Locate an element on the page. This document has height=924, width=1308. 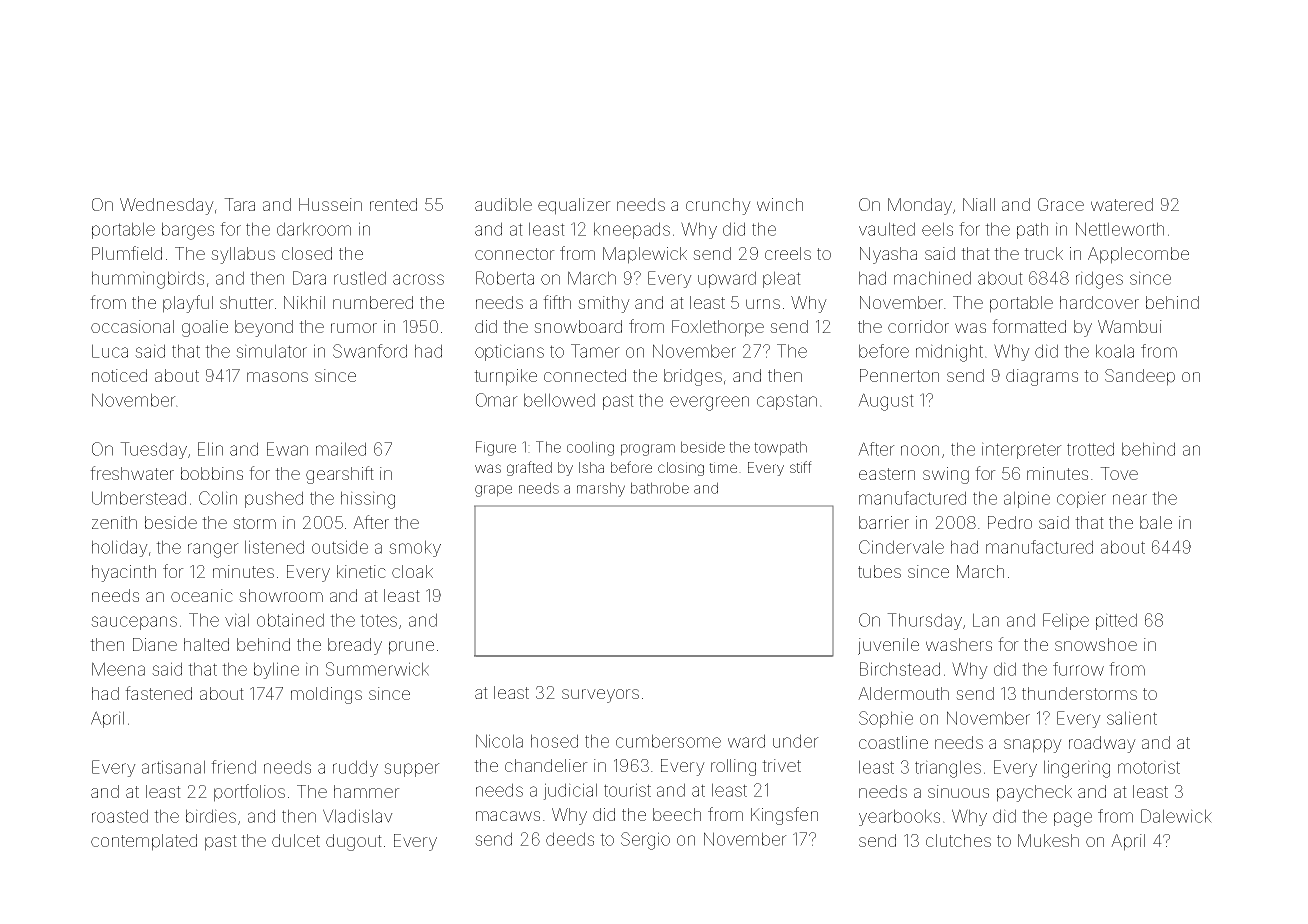
rustled is located at coordinates (360, 278).
